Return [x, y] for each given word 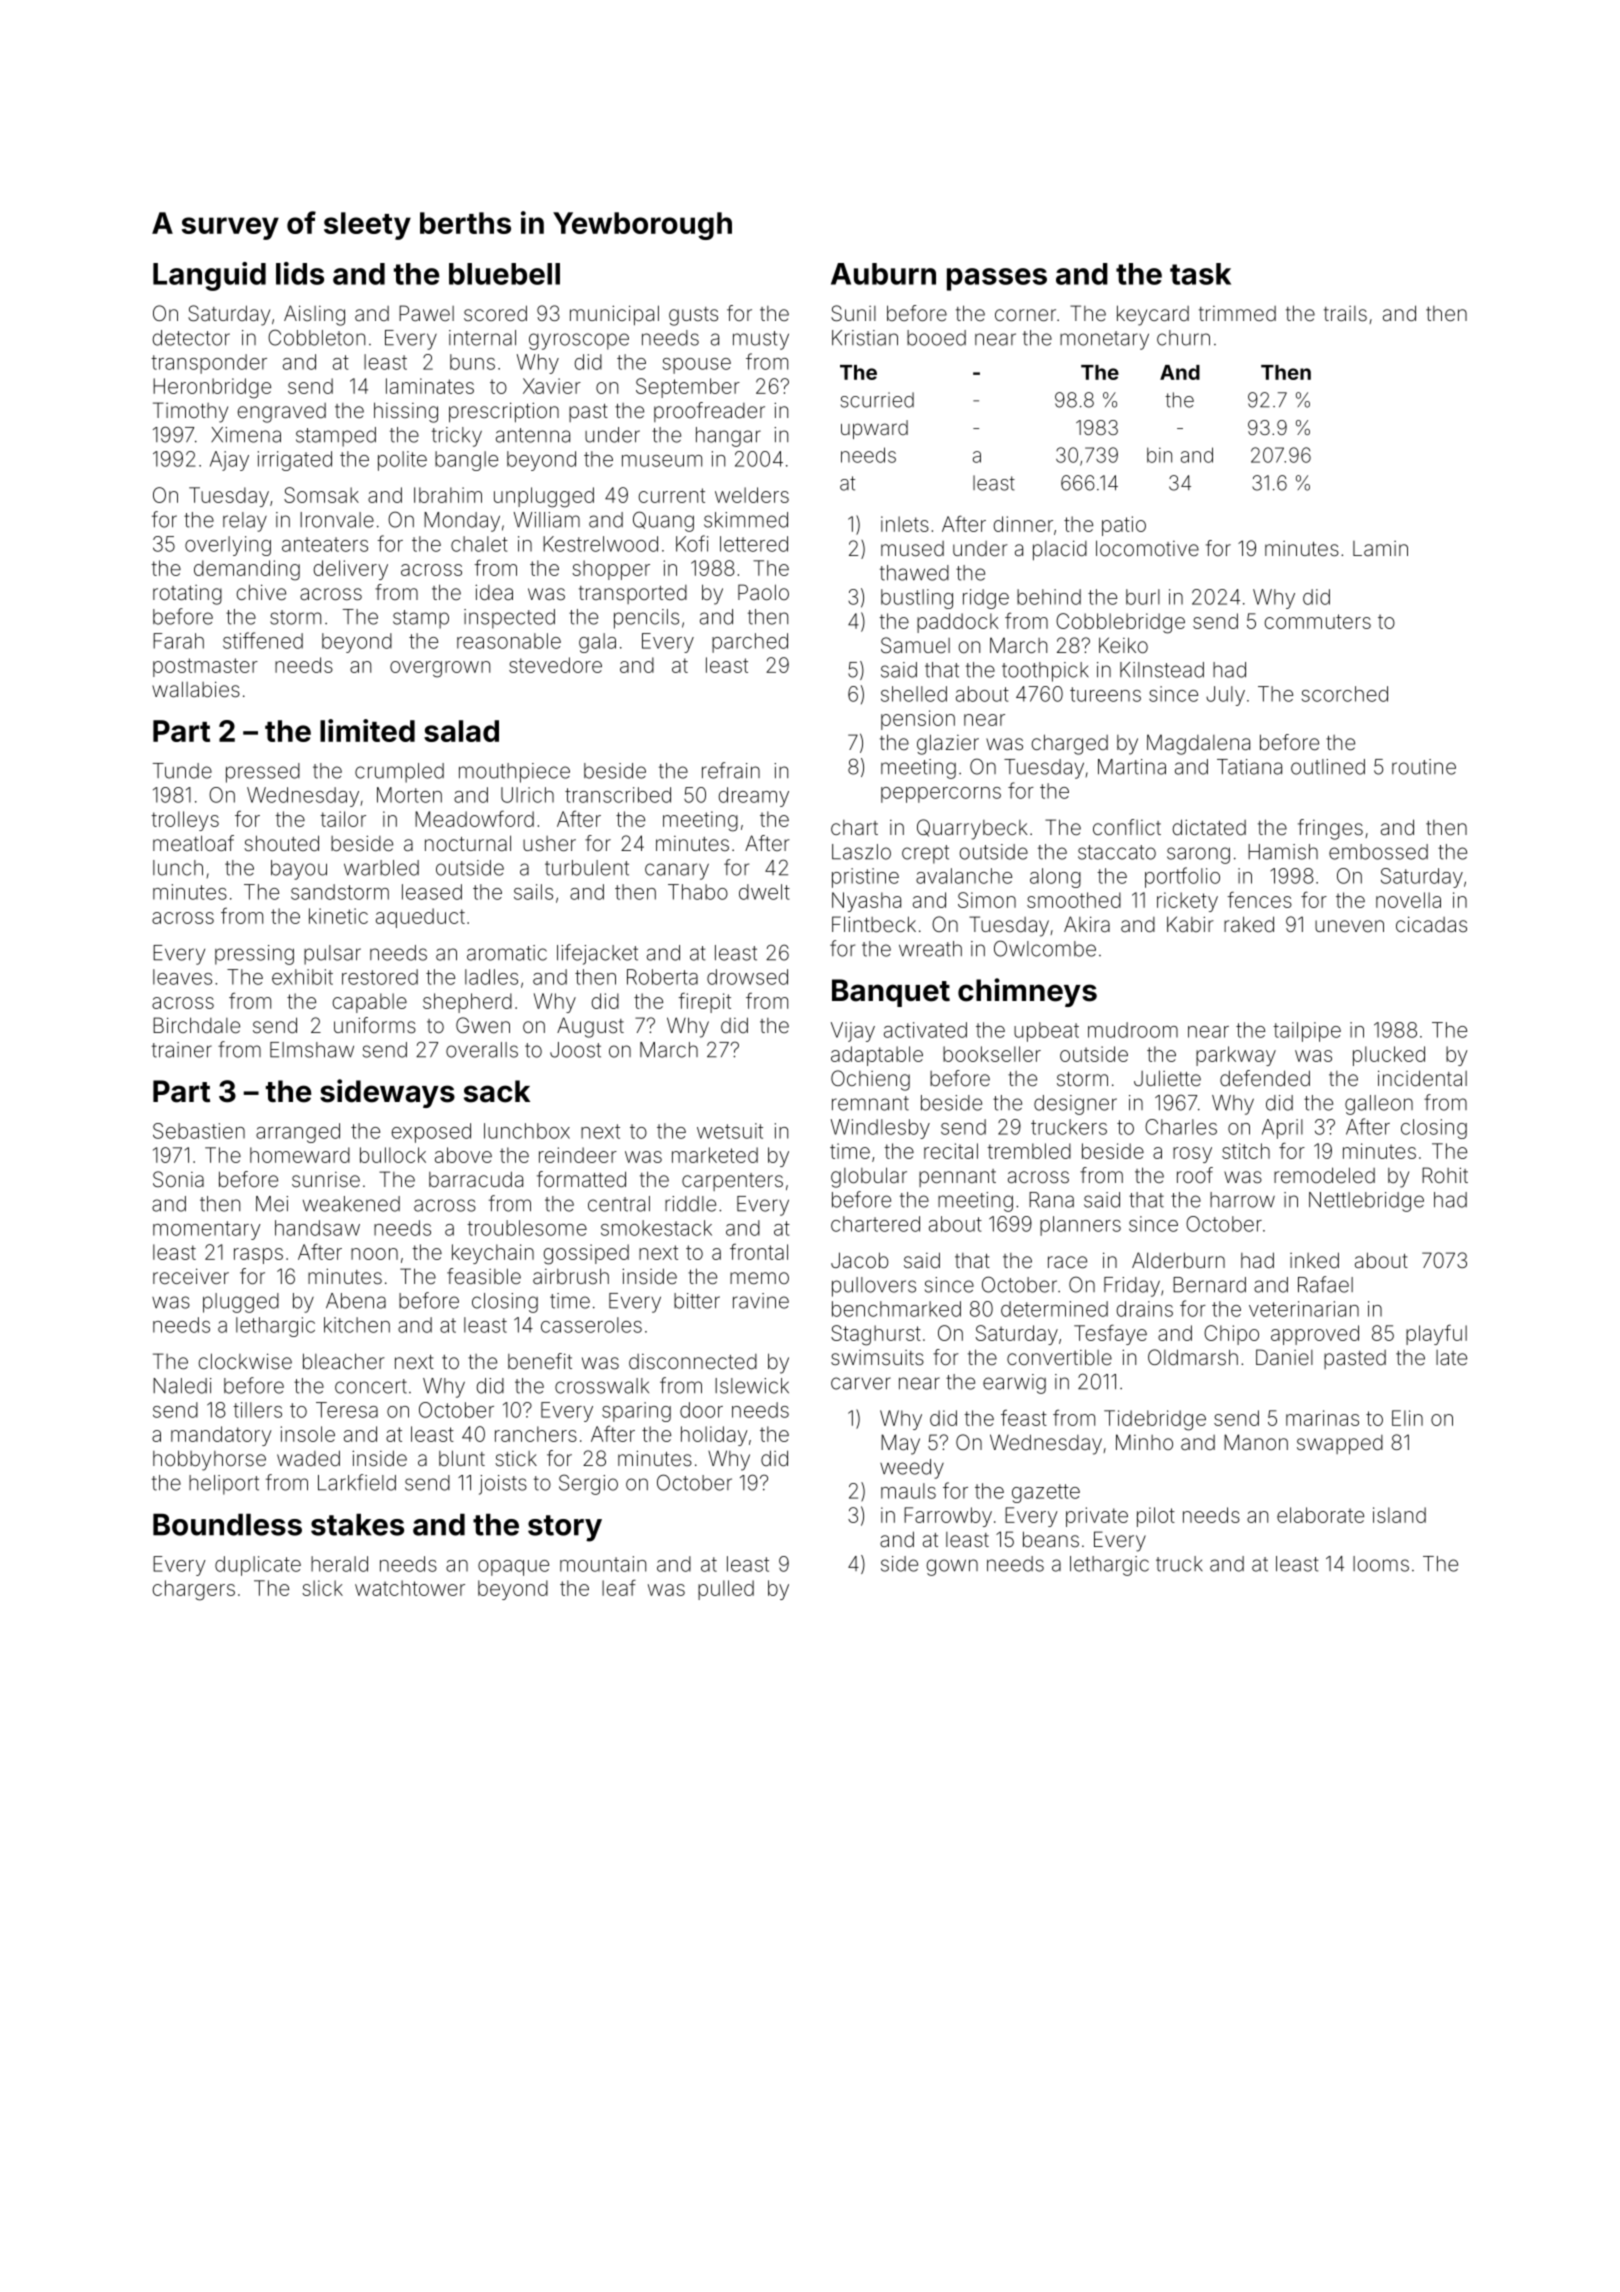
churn [1183, 338]
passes [997, 279]
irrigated [295, 461]
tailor [343, 819]
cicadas [1431, 924]
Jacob [859, 1260]
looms [1381, 1564]
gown [952, 1567]
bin [1159, 455]
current [672, 495]
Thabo [698, 892]
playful [1436, 1334]
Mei [272, 1204]
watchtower [410, 1588]
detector [191, 338]
